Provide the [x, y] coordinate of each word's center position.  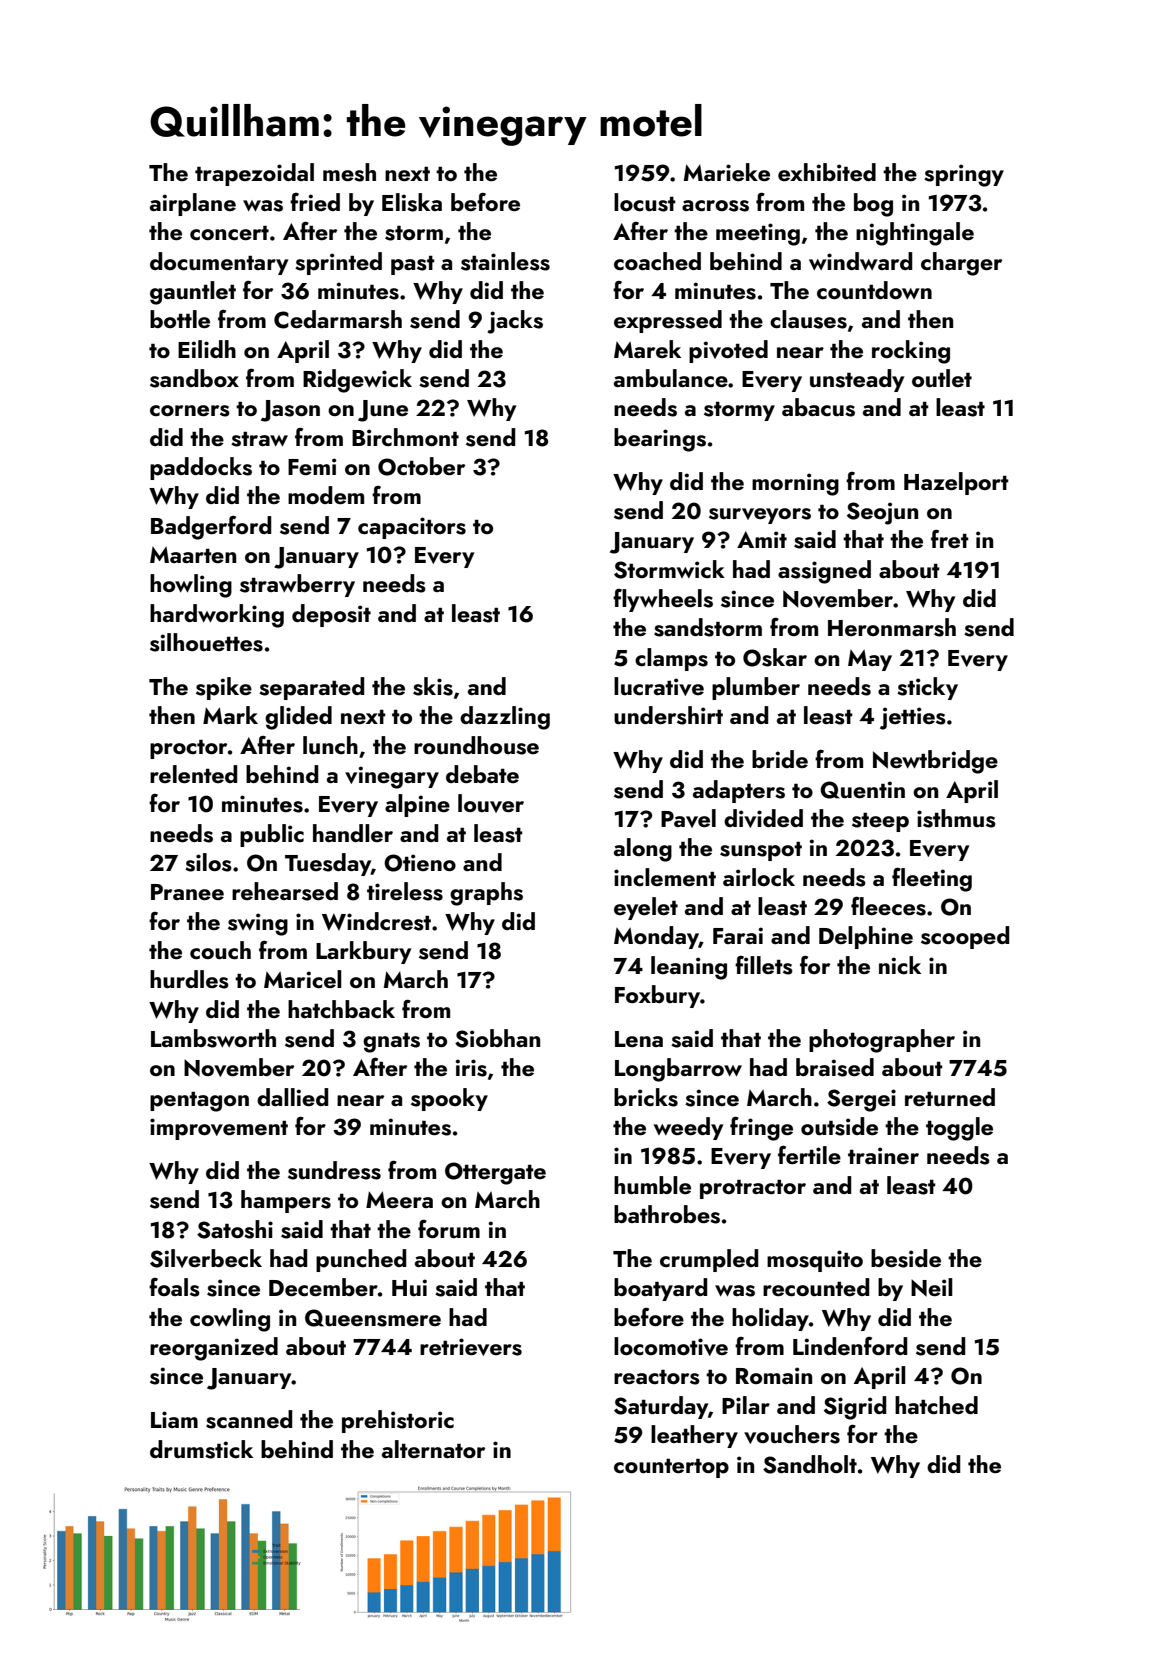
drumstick [201, 1449]
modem [326, 495]
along [643, 850]
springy [964, 175]
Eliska [412, 202]
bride [780, 759]
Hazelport [956, 483]
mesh [349, 172]
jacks [515, 322]
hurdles [189, 979]
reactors [657, 1377]
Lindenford [850, 1346]
